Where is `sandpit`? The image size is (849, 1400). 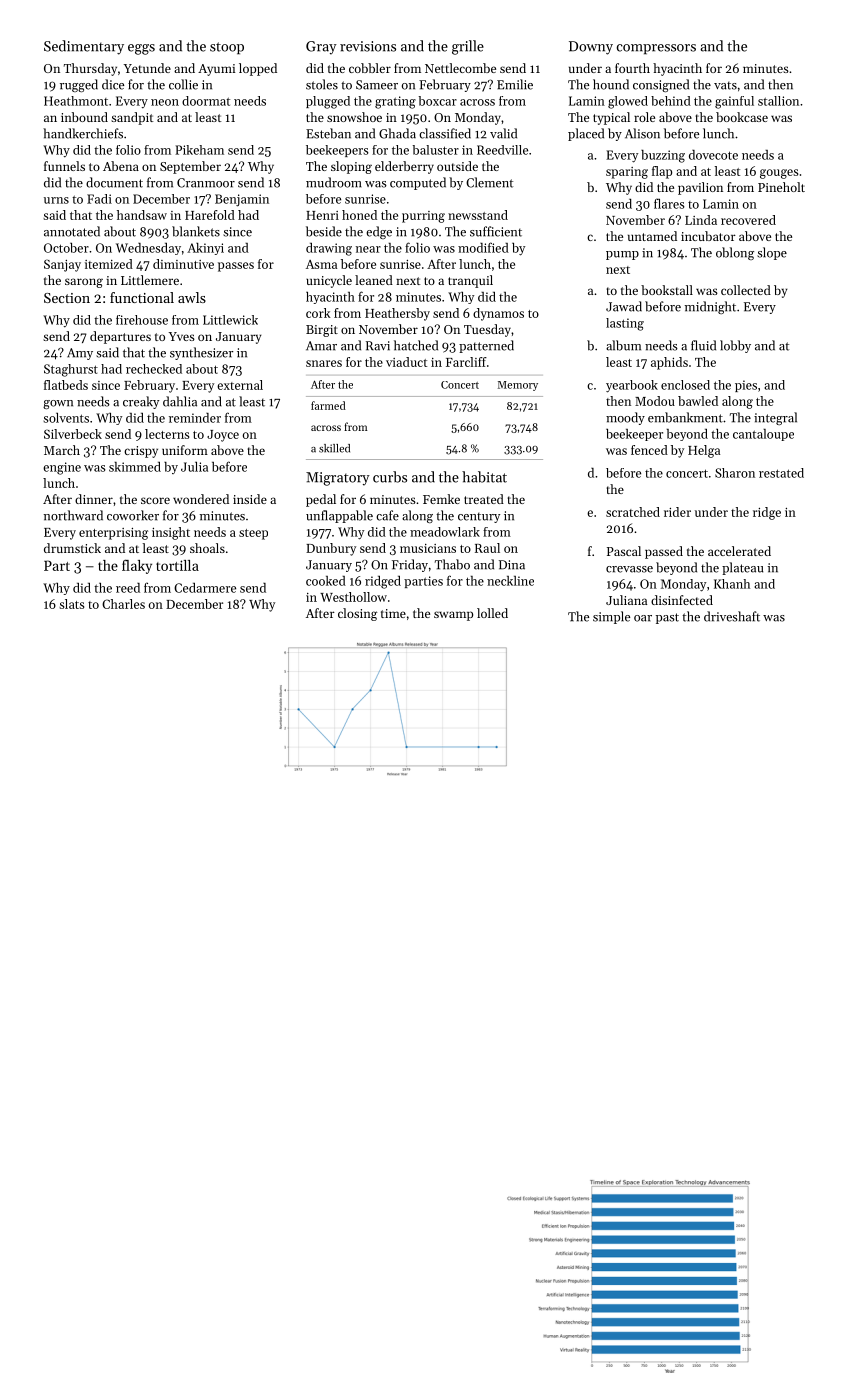 sandpit is located at coordinates (132, 118).
